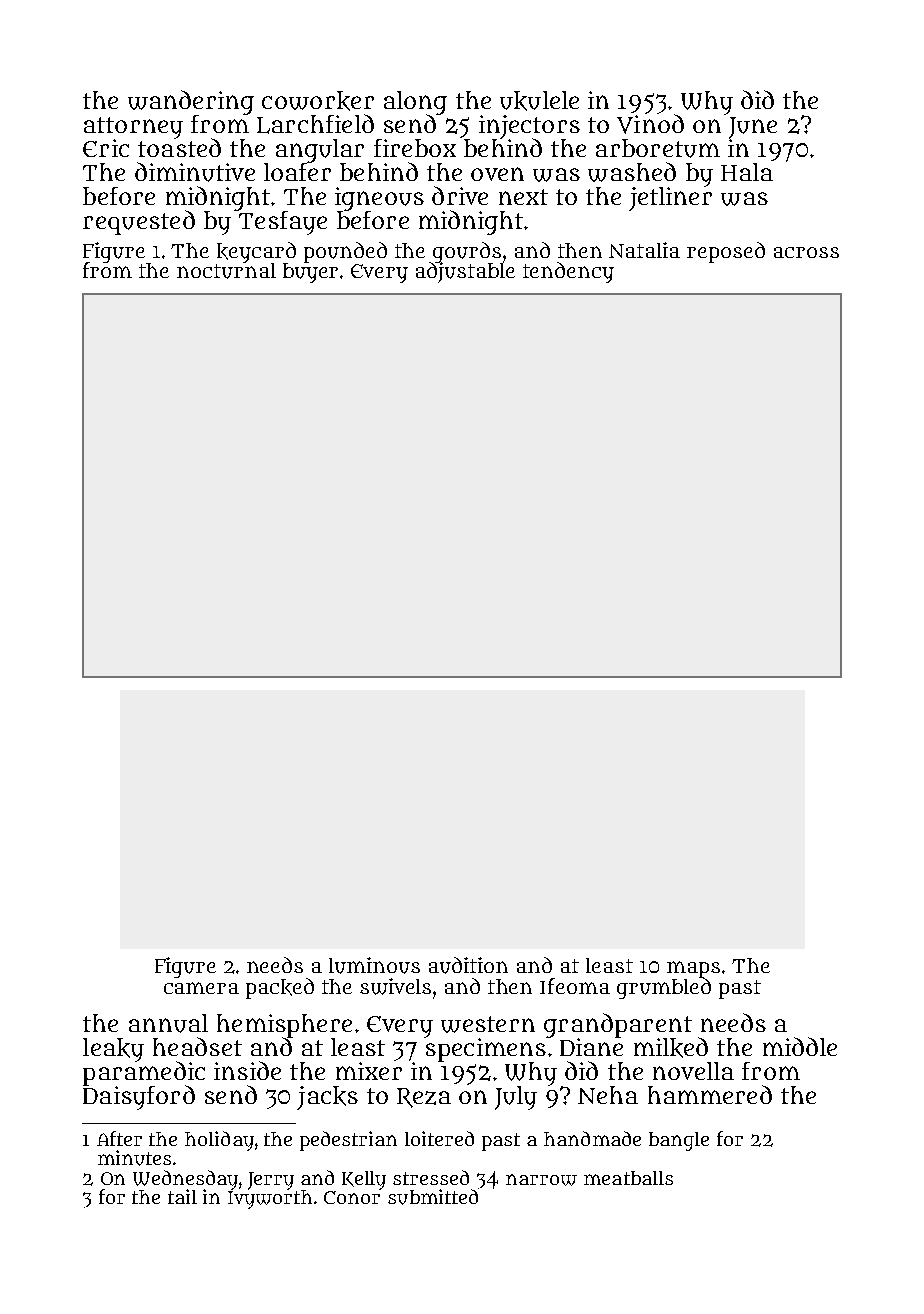 The height and width of the document is (1314, 924). Describe the element at coordinates (415, 103) in the document. I see `along` at that location.
